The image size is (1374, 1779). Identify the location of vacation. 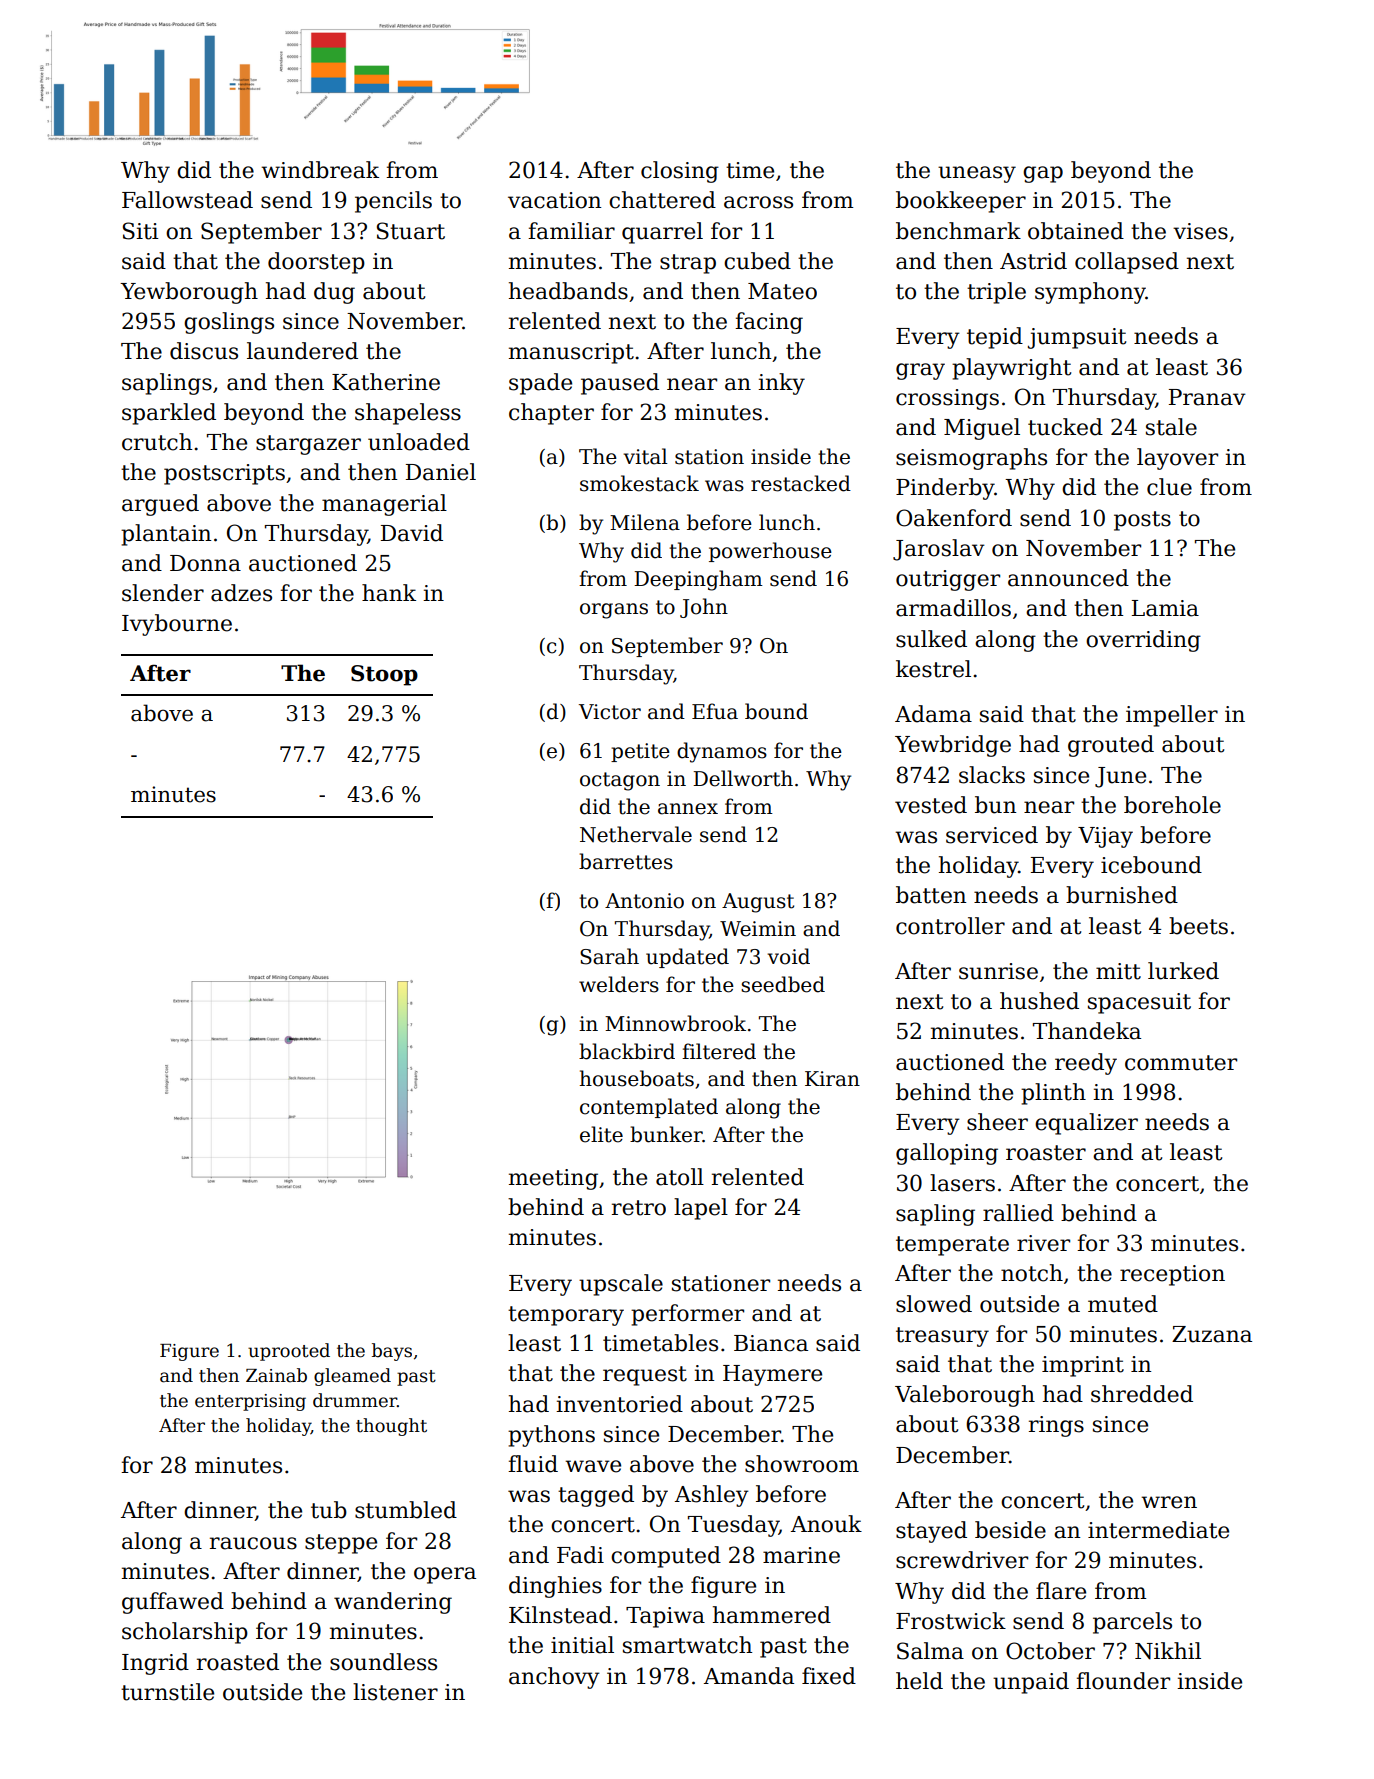
(554, 200).
